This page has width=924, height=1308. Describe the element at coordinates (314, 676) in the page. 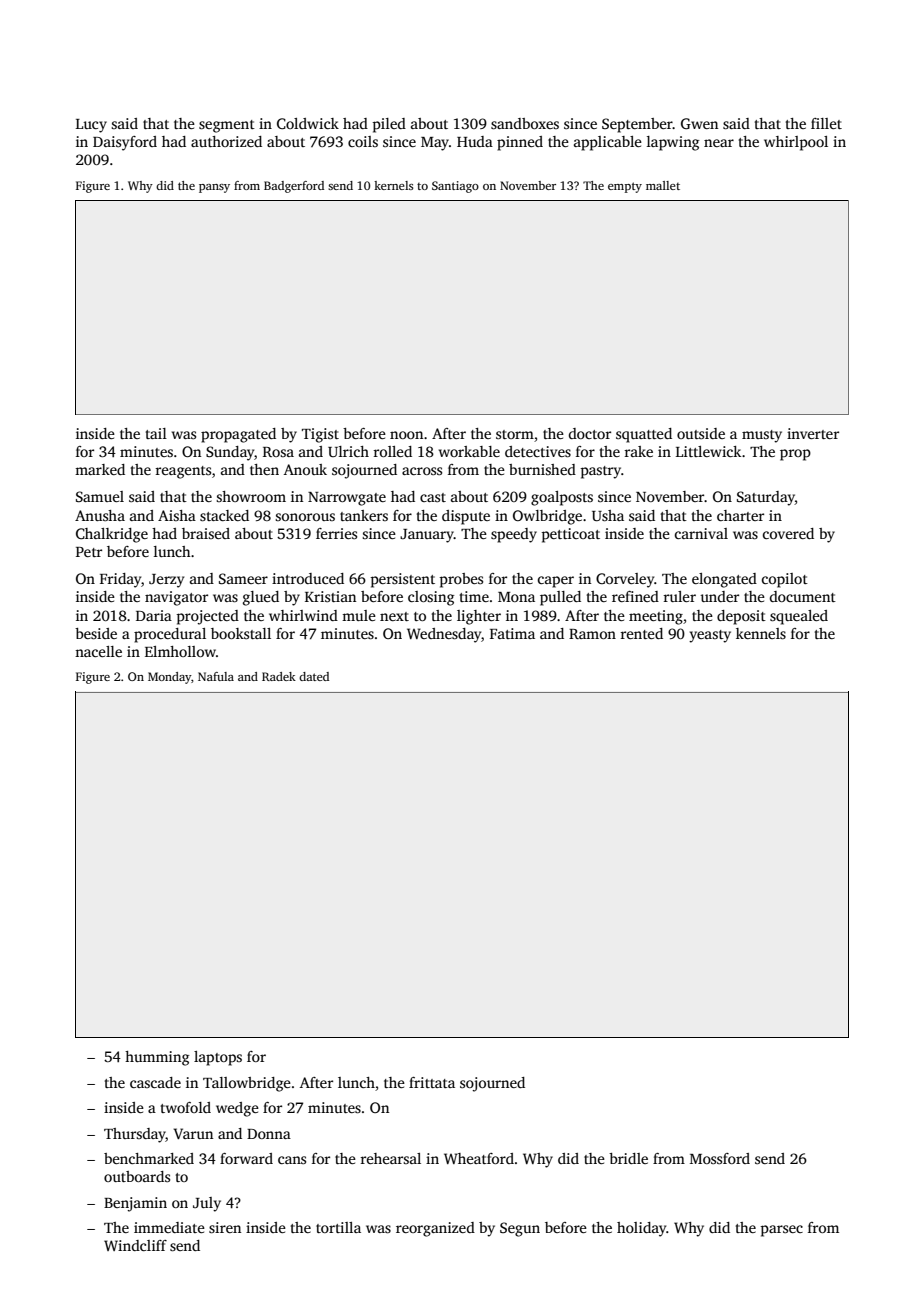

I see `dated` at that location.
